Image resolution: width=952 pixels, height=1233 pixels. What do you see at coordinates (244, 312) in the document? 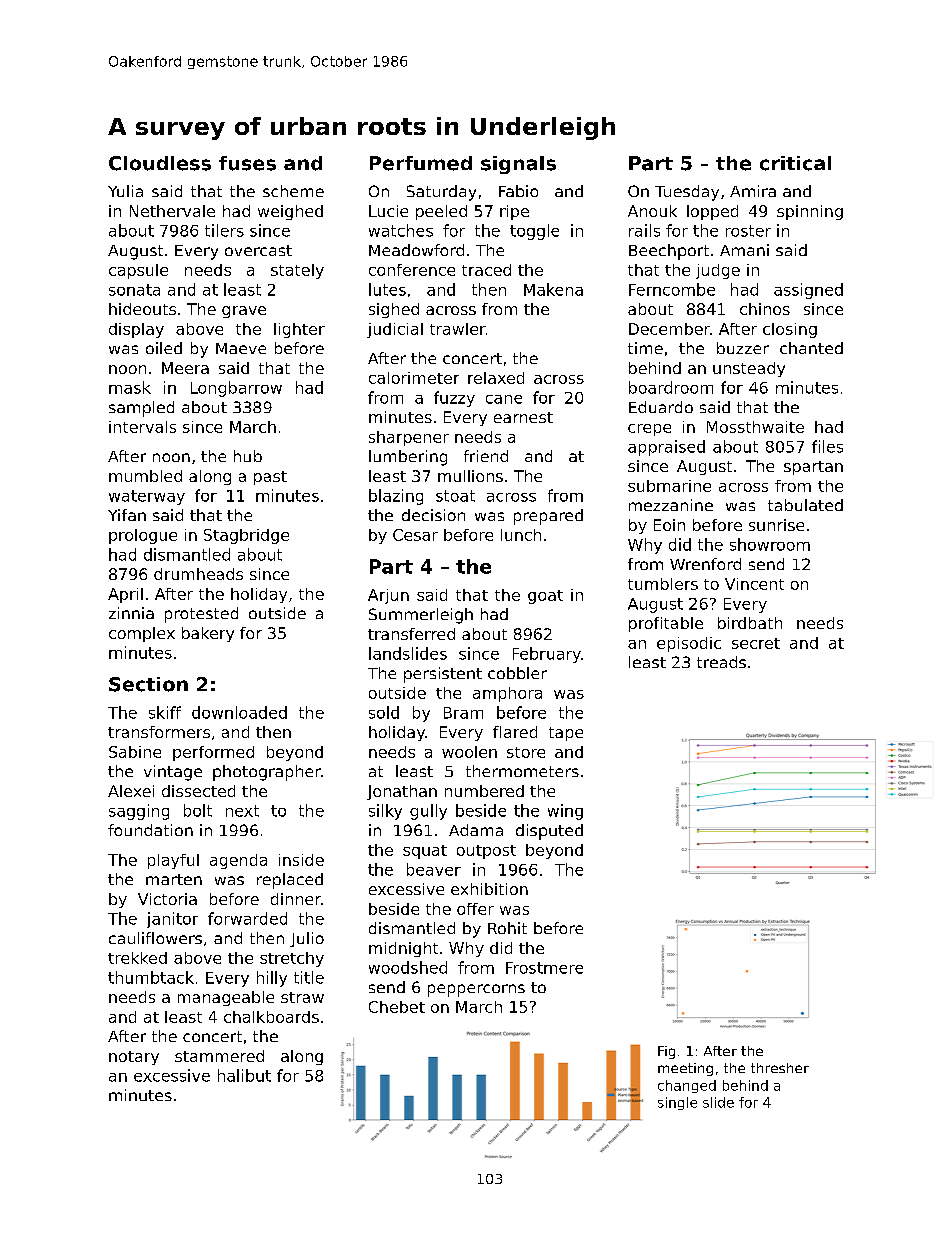
I see `grave` at bounding box center [244, 312].
